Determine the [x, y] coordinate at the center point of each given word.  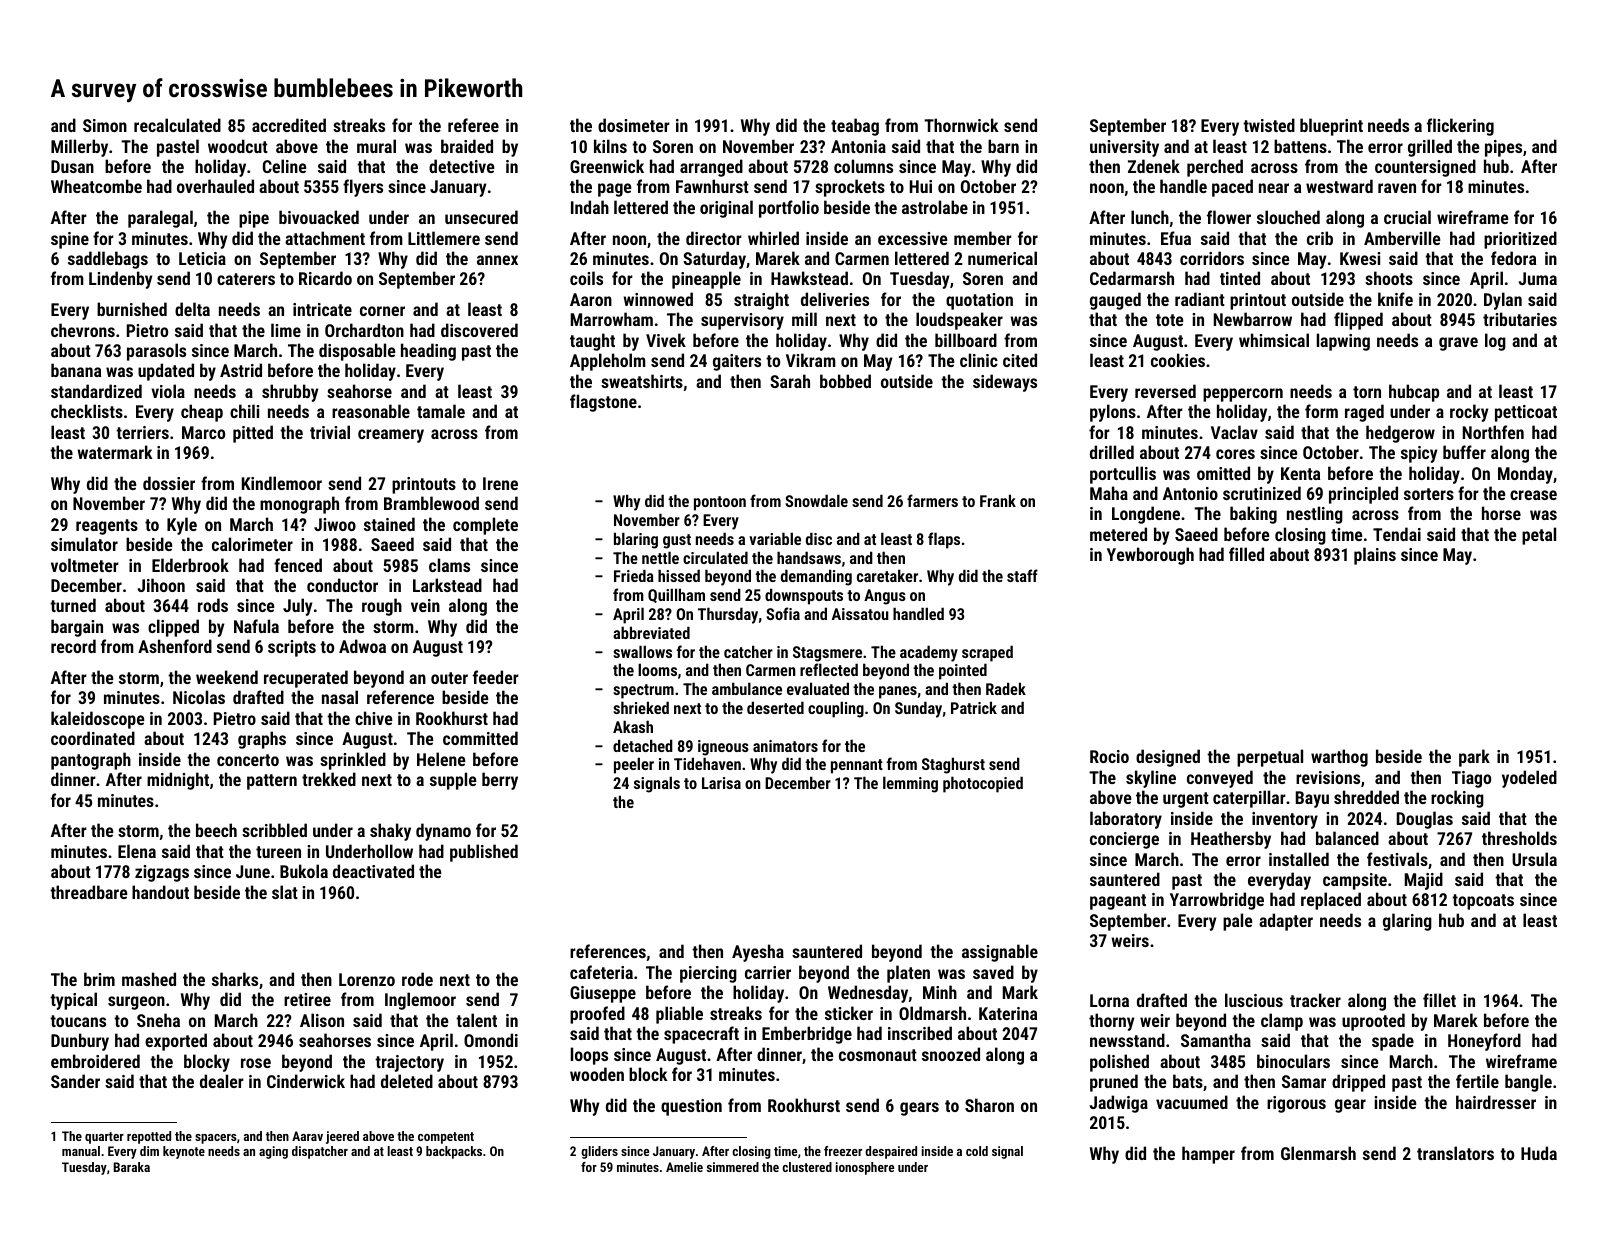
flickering [1460, 127]
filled [1246, 554]
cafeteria [601, 972]
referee [473, 125]
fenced [298, 565]
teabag [855, 127]
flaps [944, 540]
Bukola [304, 871]
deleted [407, 1081]
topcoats [1483, 902]
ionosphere [865, 1168]
